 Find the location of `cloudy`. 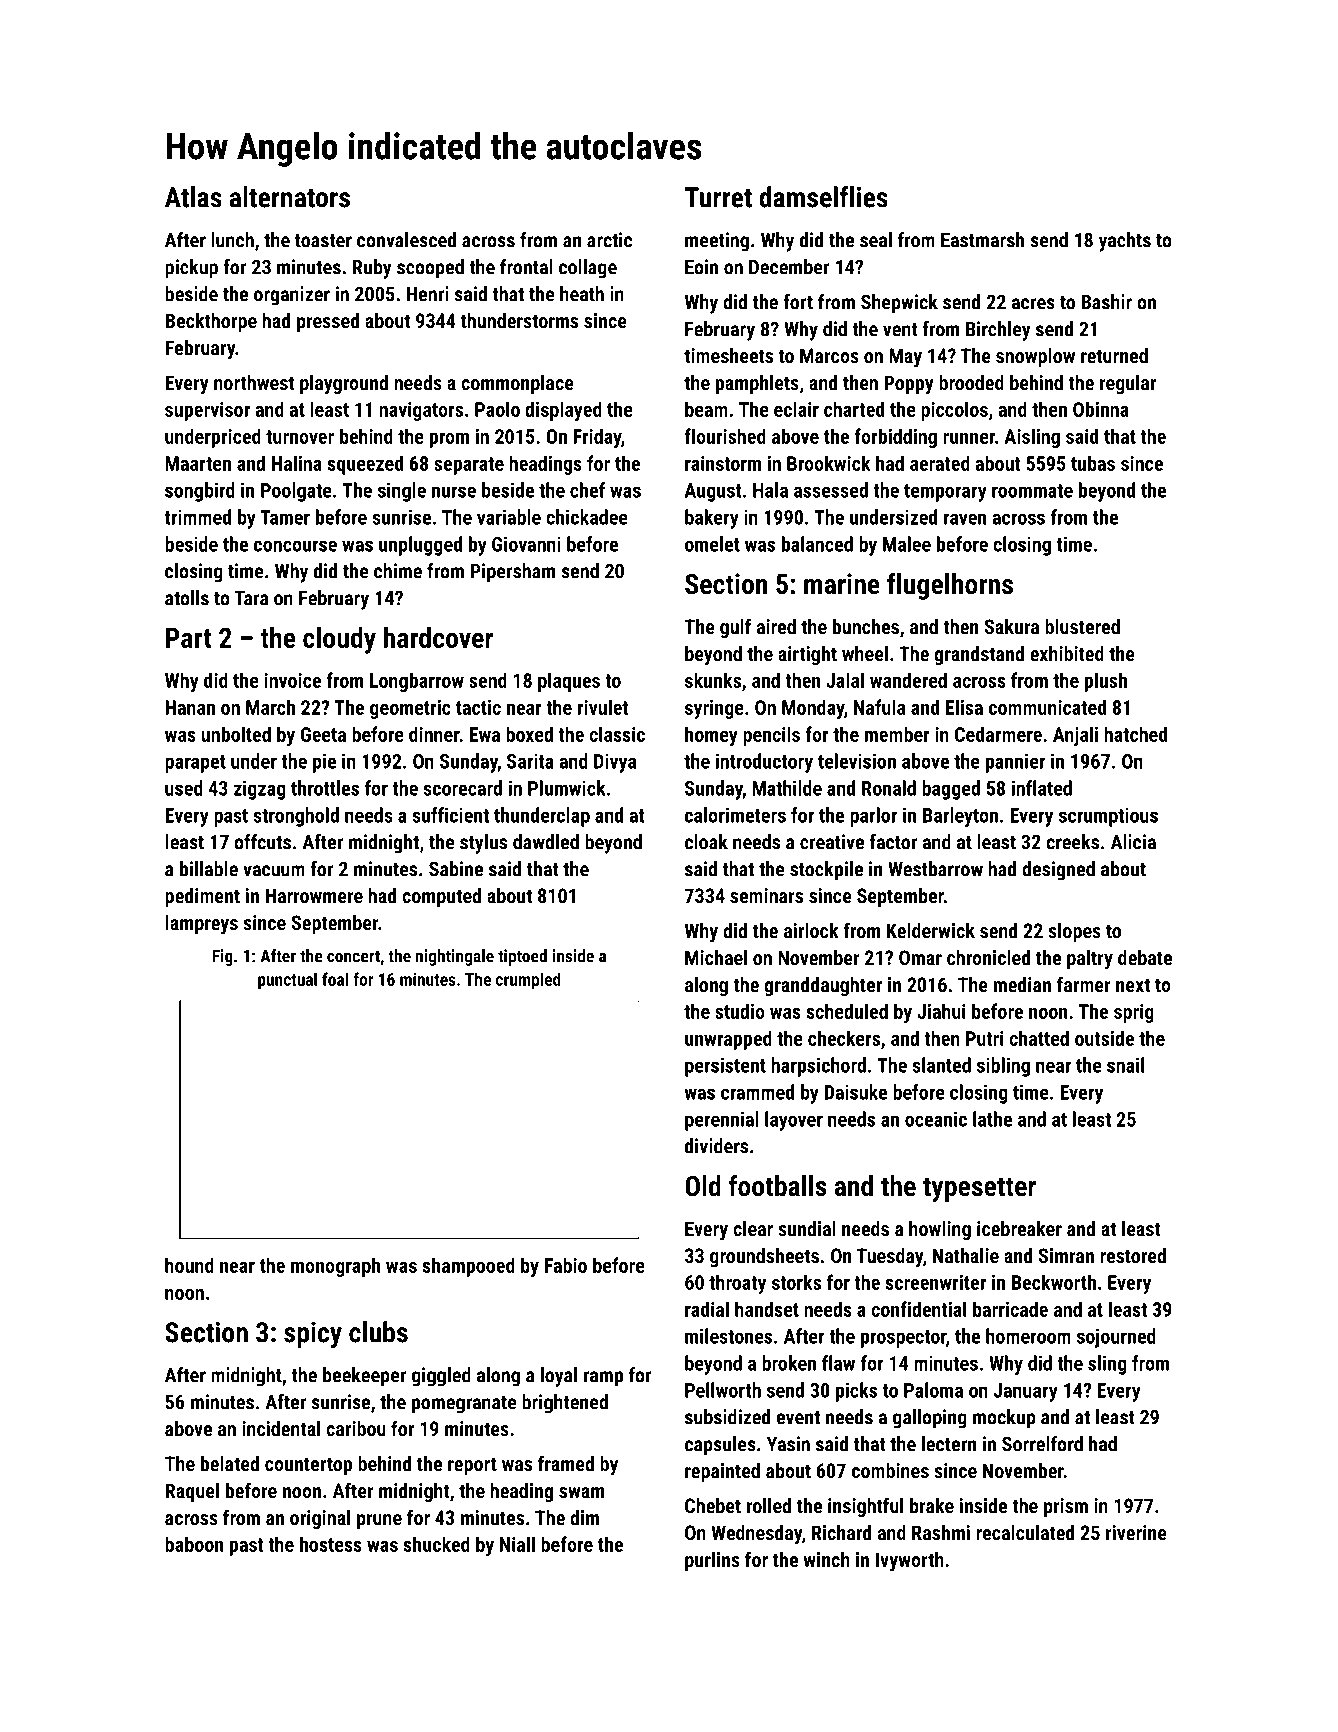

cloudy is located at coordinates (339, 640).
